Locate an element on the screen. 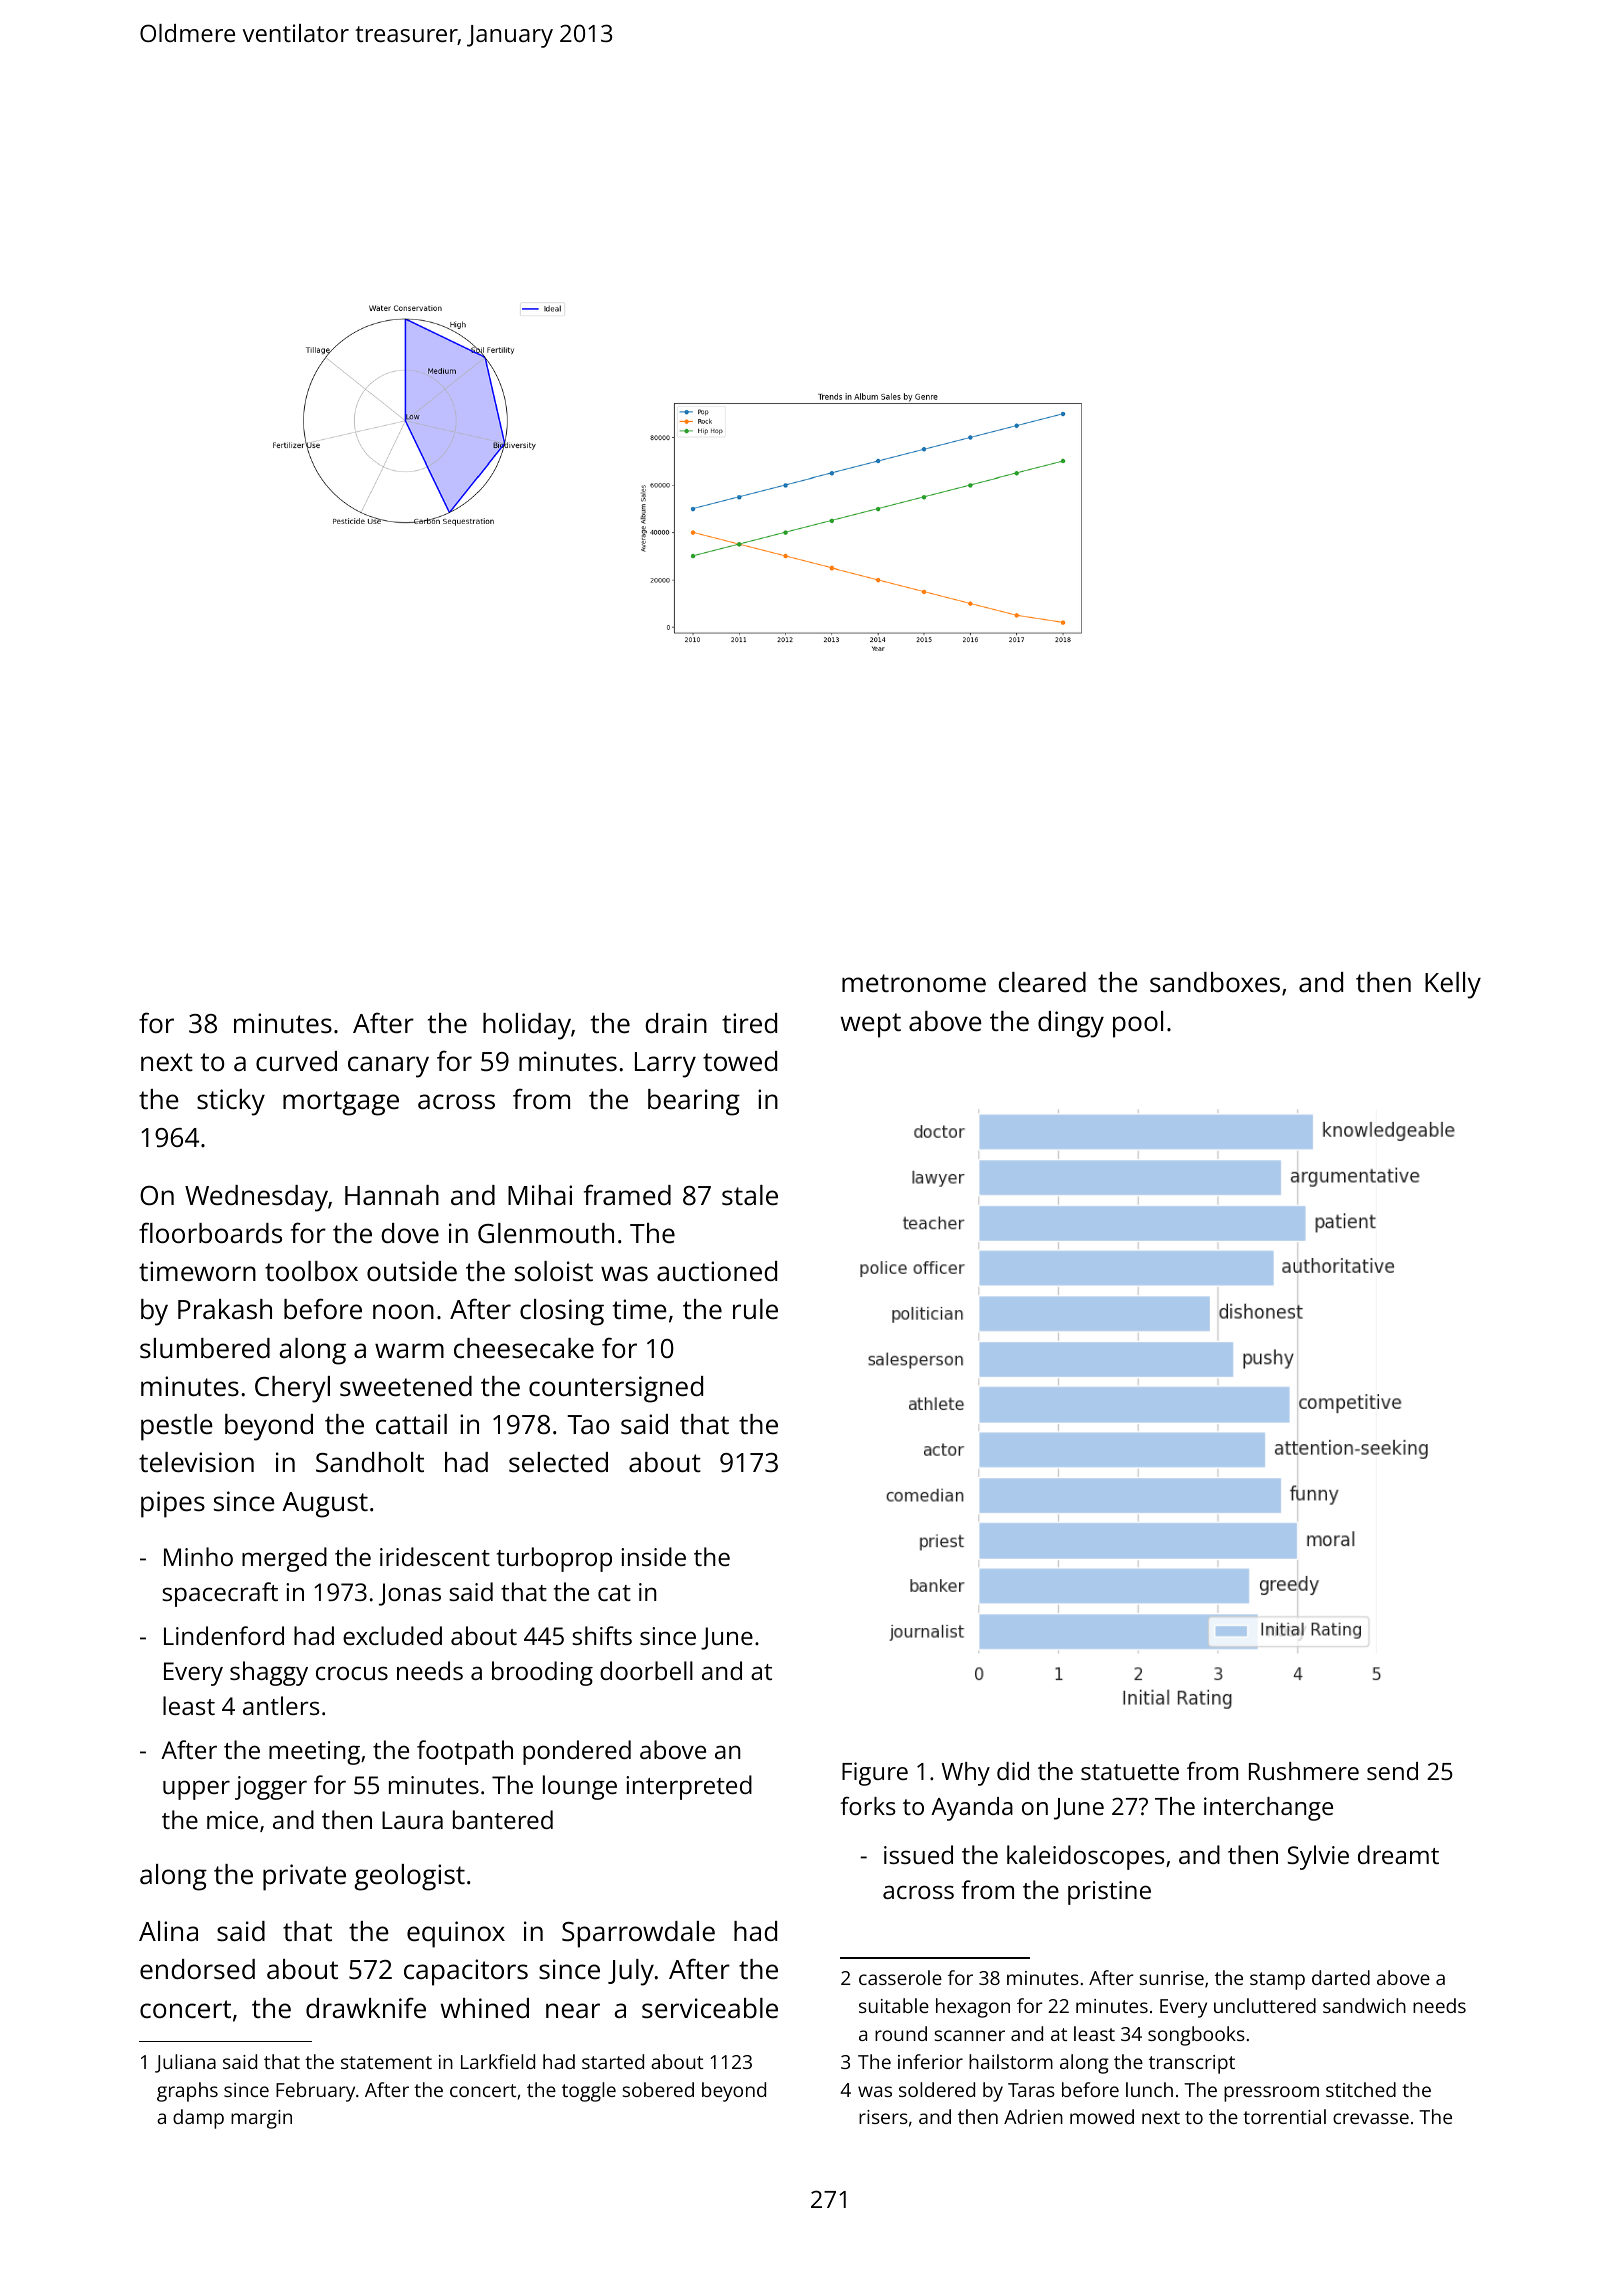  Larry is located at coordinates (665, 1065).
